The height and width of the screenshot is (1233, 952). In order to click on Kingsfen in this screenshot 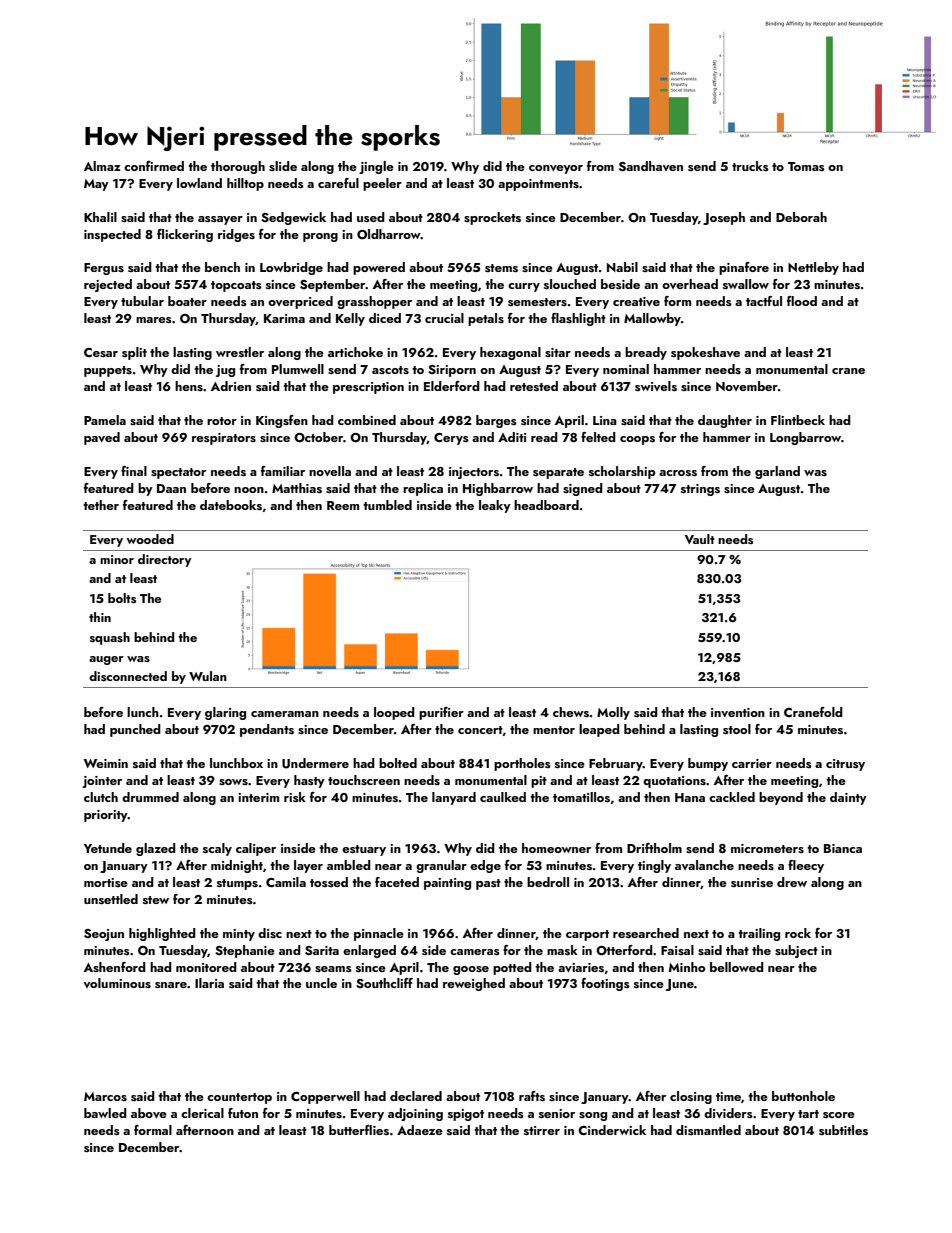, I will do `click(282, 421)`.
